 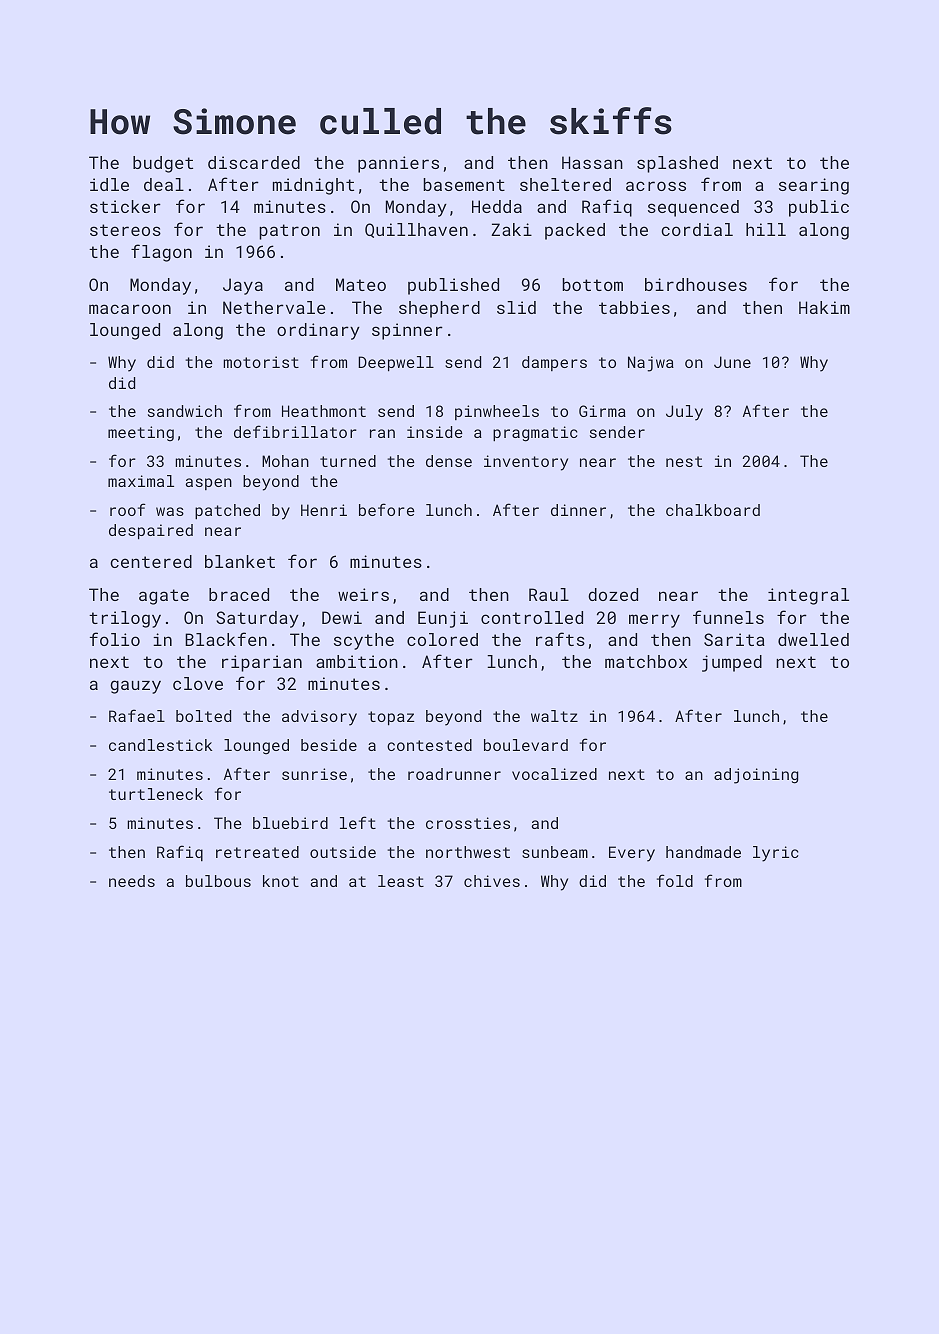 What do you see at coordinates (684, 461) in the page?
I see `nest` at bounding box center [684, 461].
